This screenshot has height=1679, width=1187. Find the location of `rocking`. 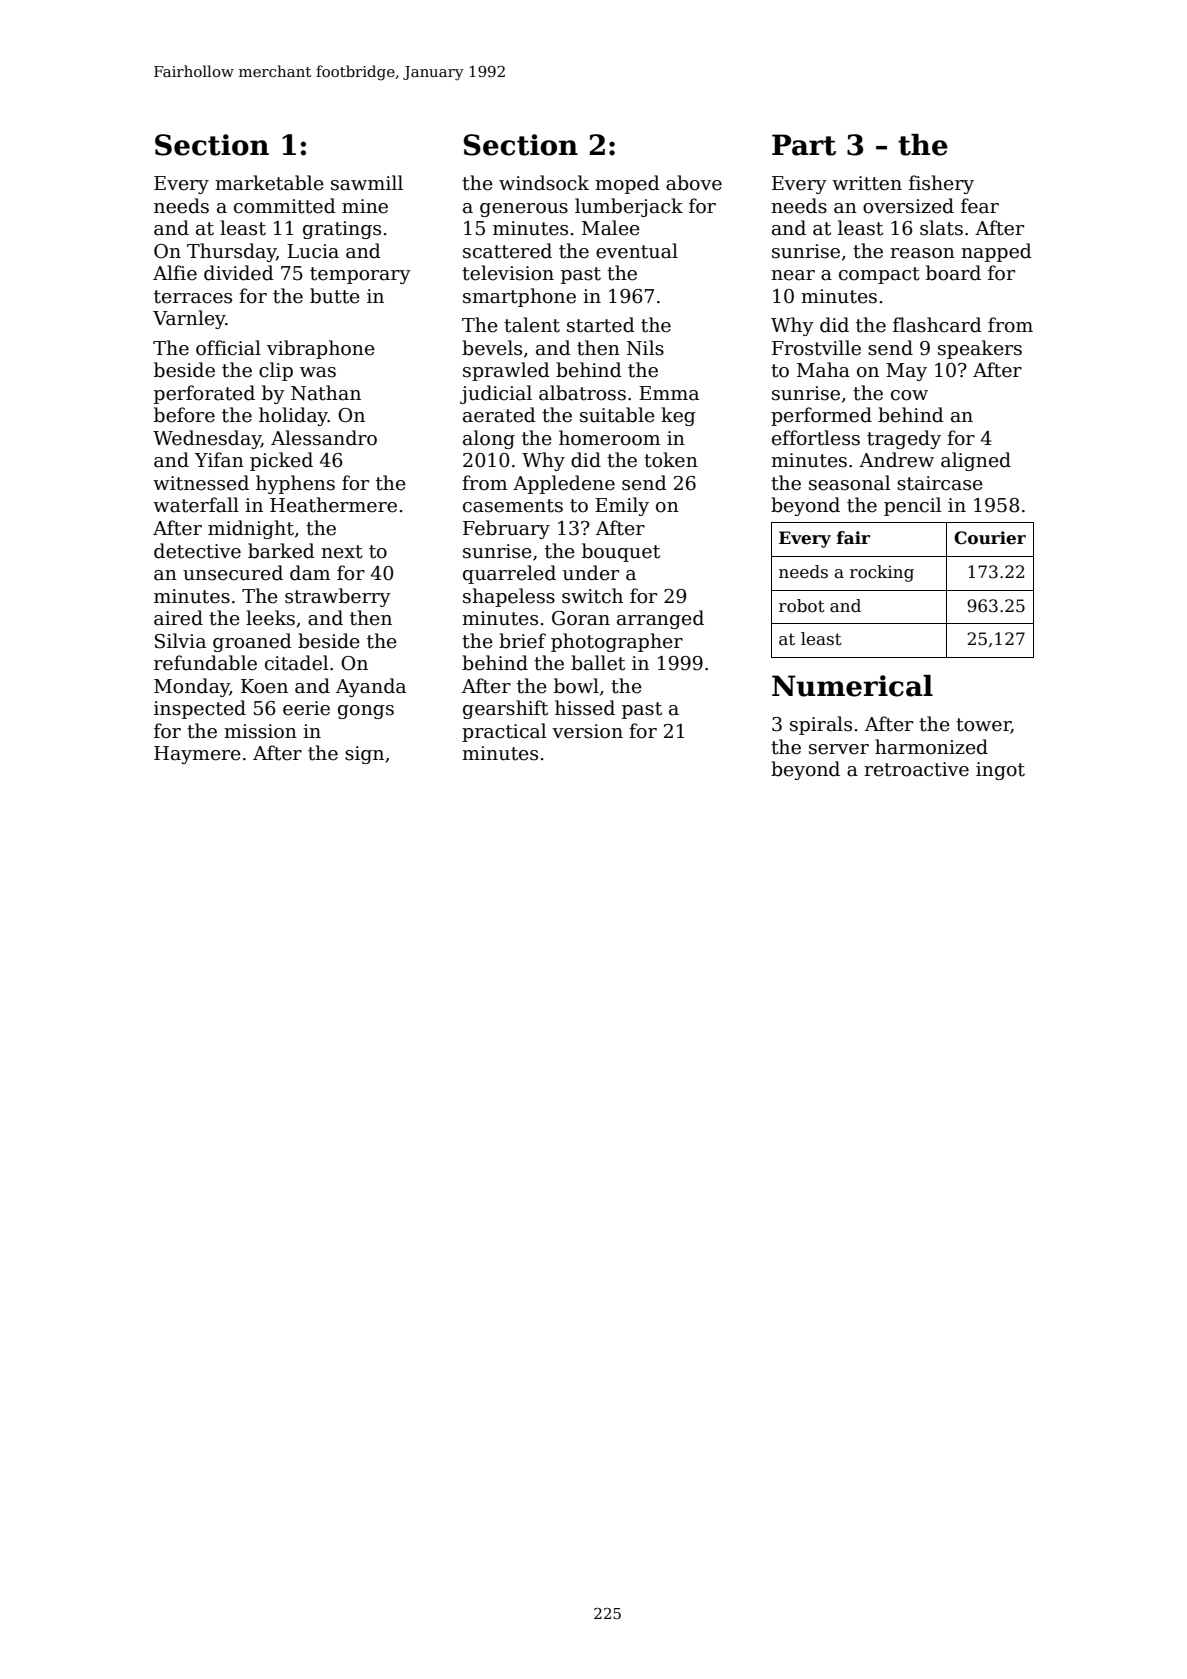

rocking is located at coordinates (882, 573).
